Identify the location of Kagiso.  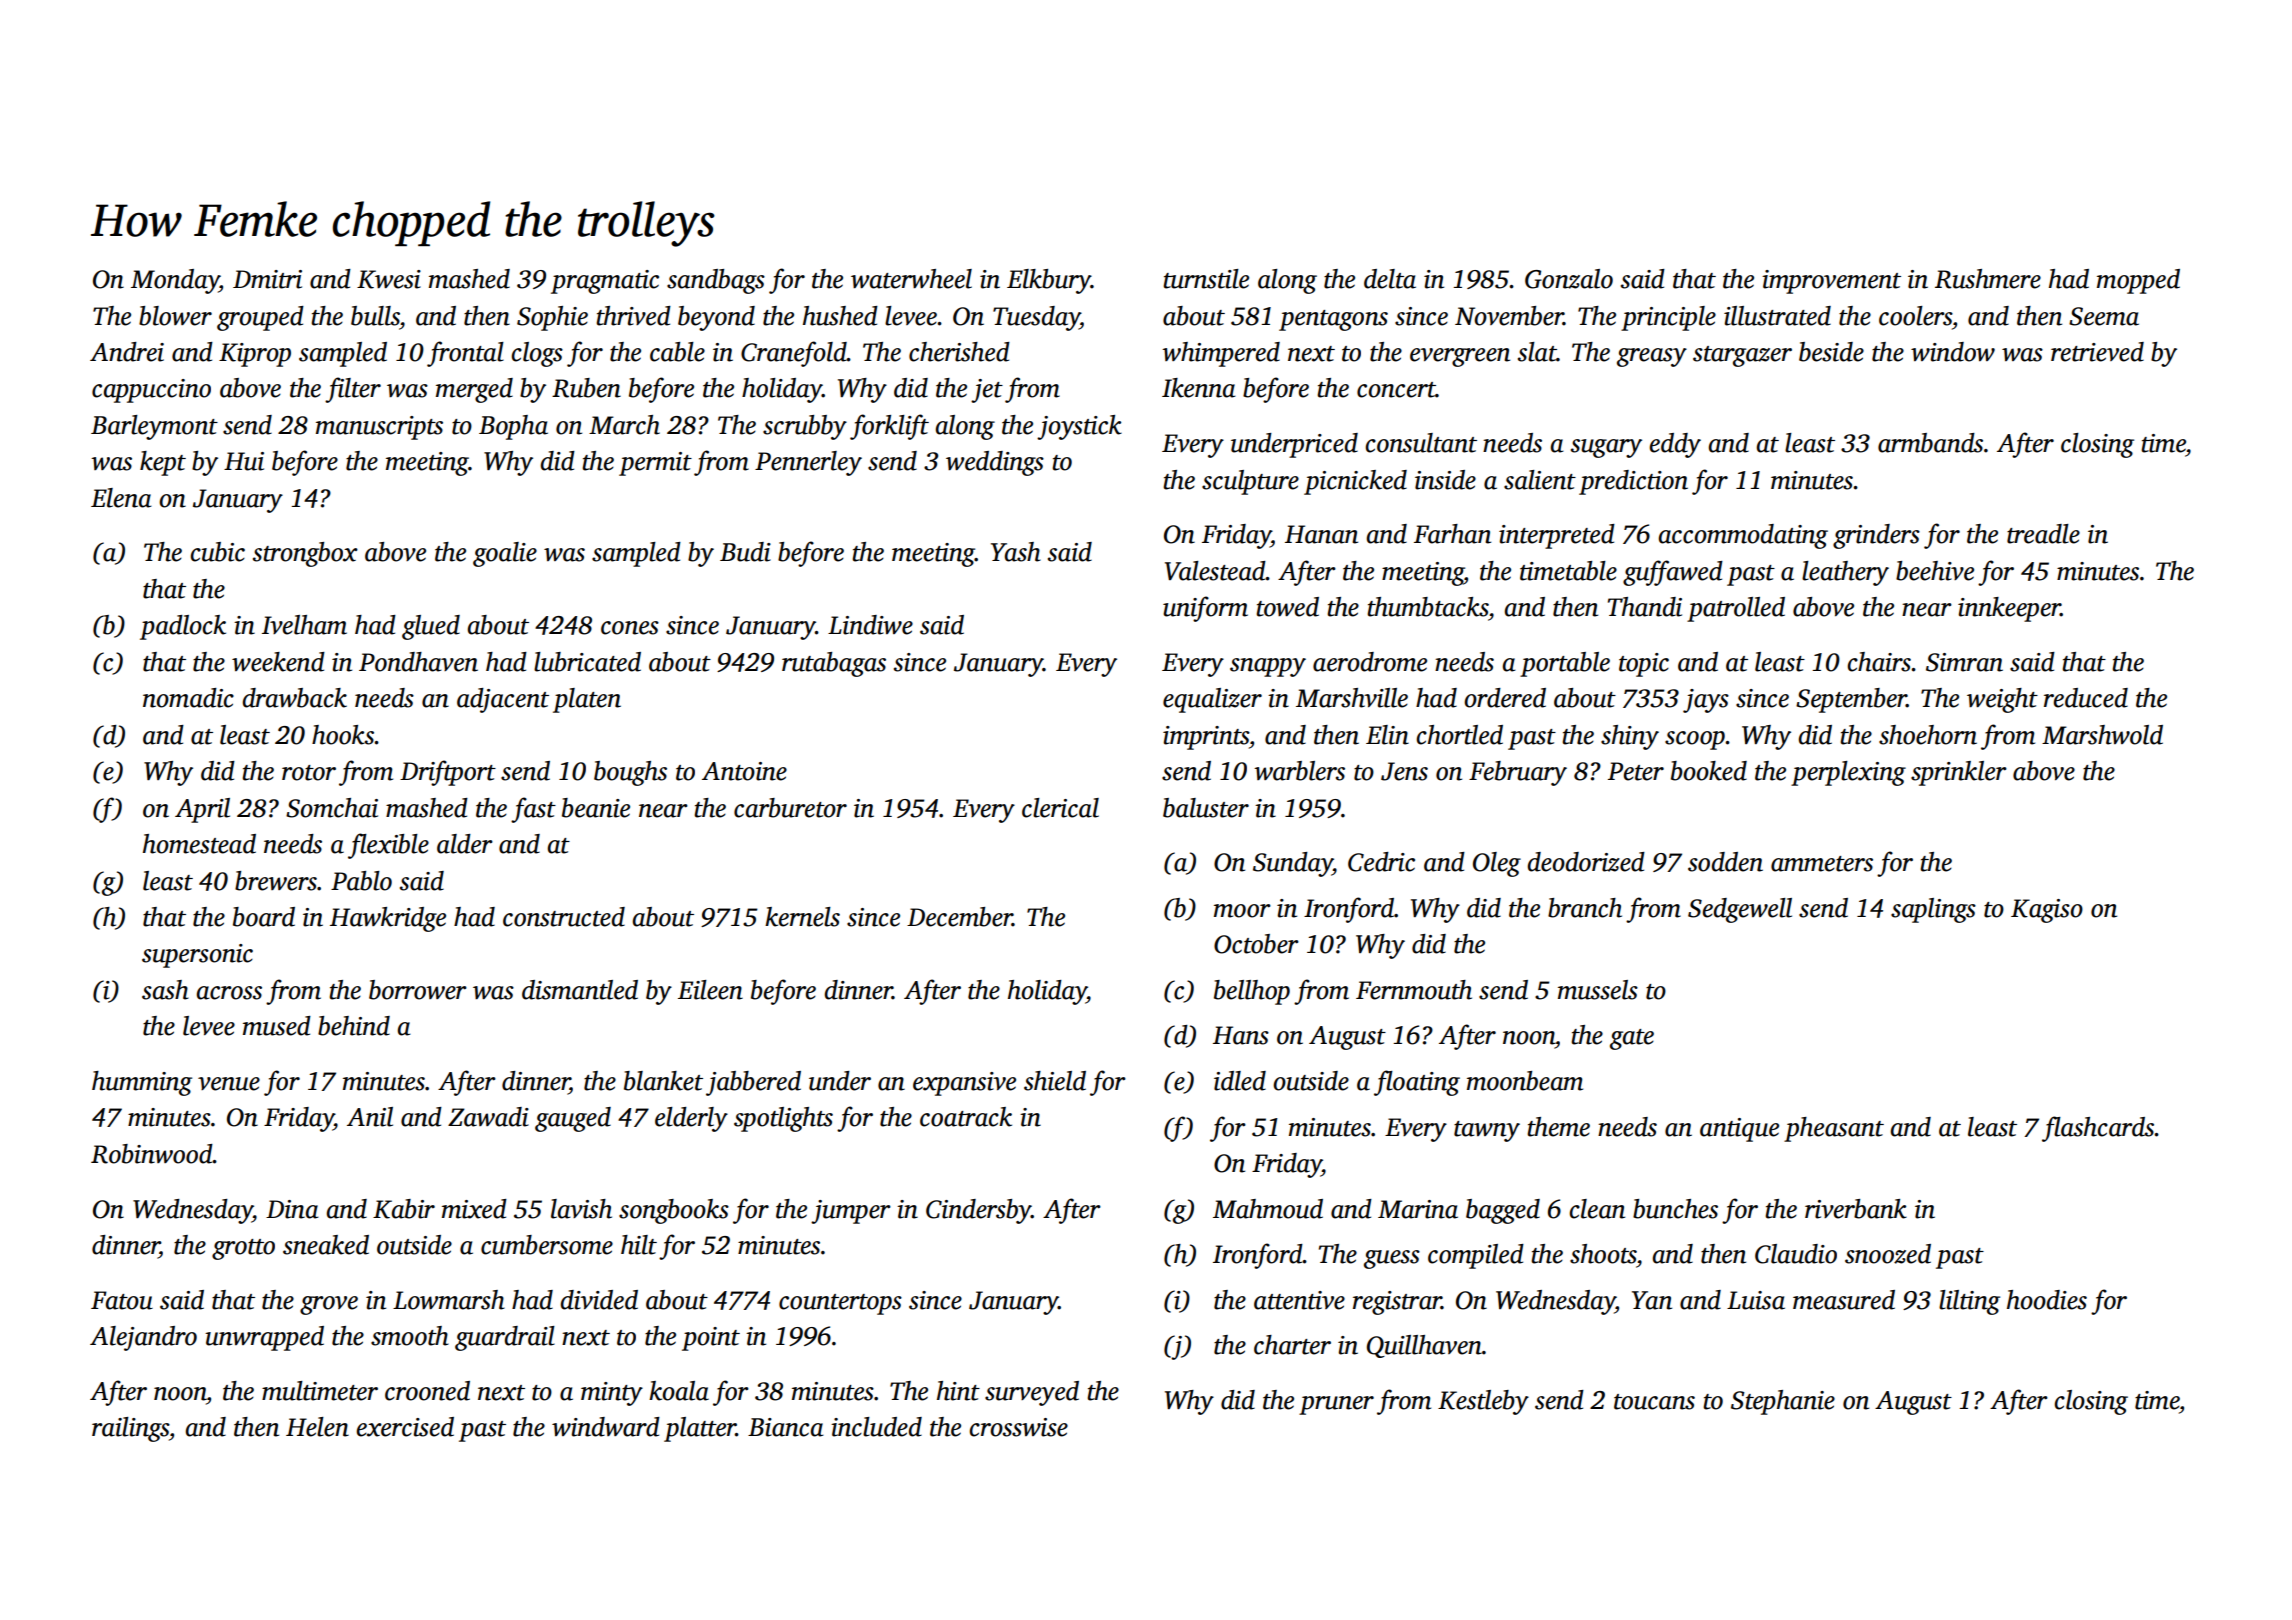
(2047, 911).
